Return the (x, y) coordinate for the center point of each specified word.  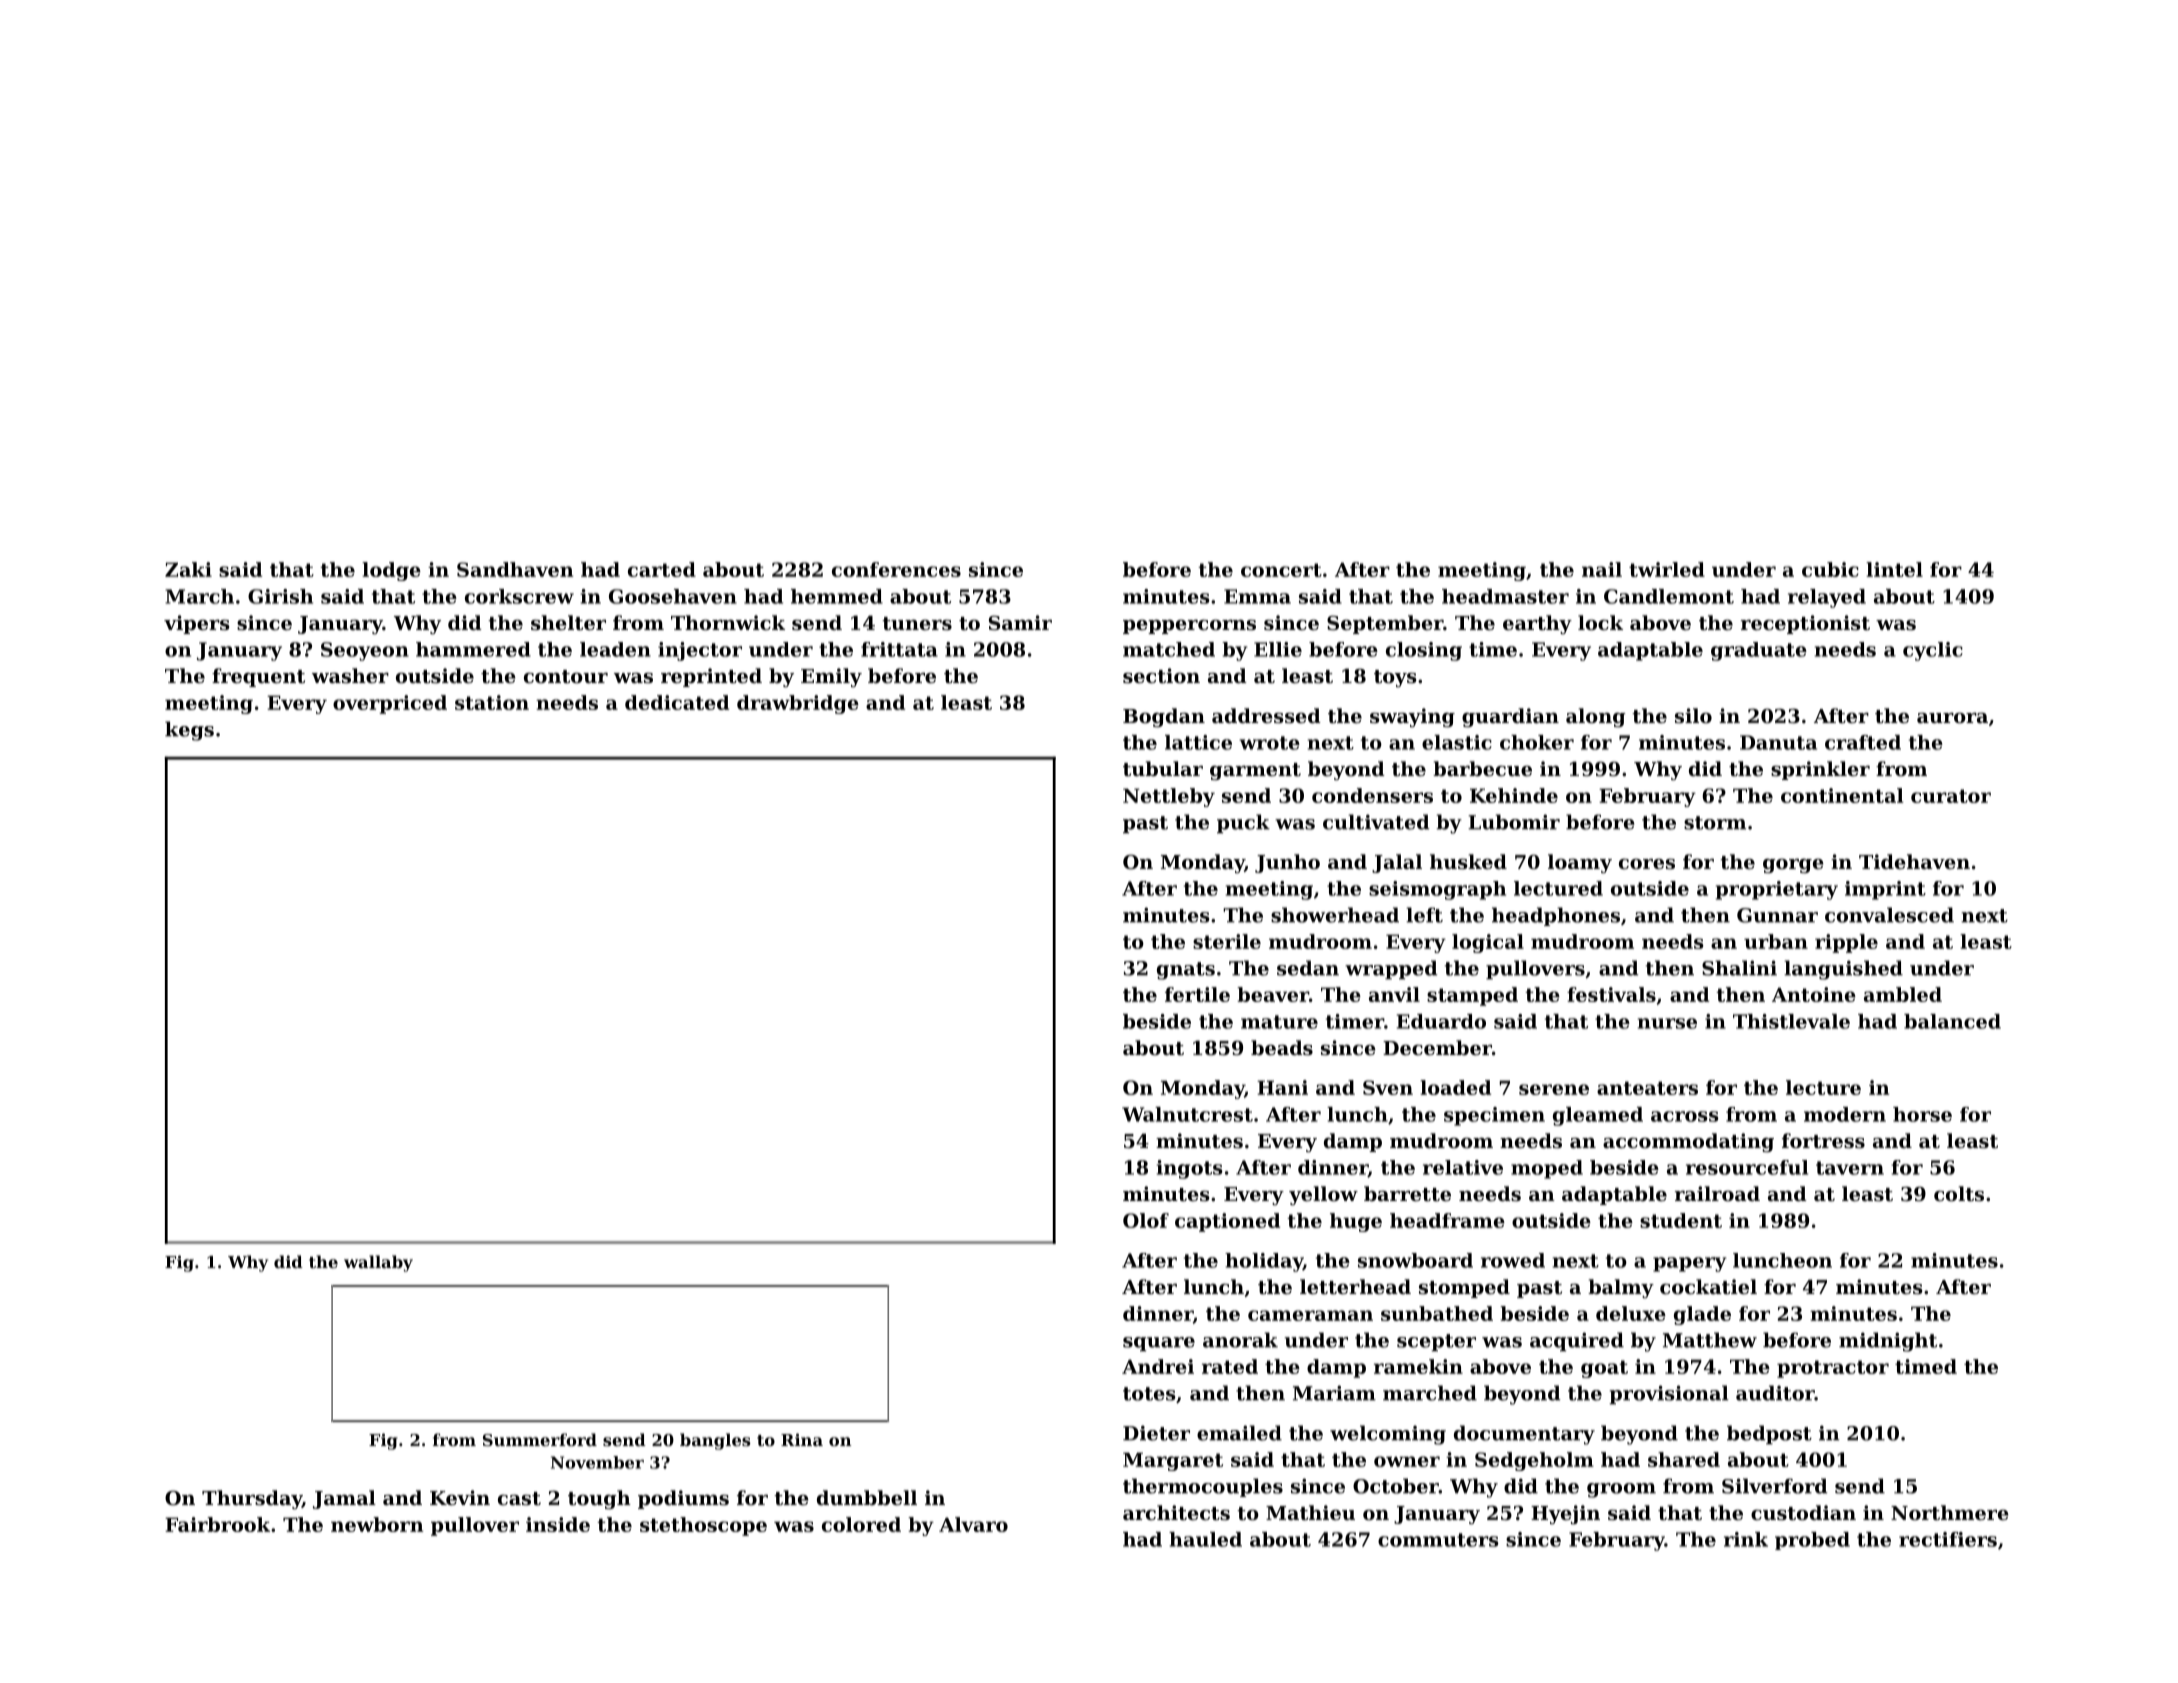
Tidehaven (1914, 861)
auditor (1775, 1393)
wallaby (378, 1263)
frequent (258, 677)
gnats (1186, 971)
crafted (1863, 742)
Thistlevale (1791, 1021)
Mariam (1334, 1393)
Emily (831, 677)
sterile (1227, 941)
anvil (1394, 994)
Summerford (540, 1439)
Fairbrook (217, 1524)
